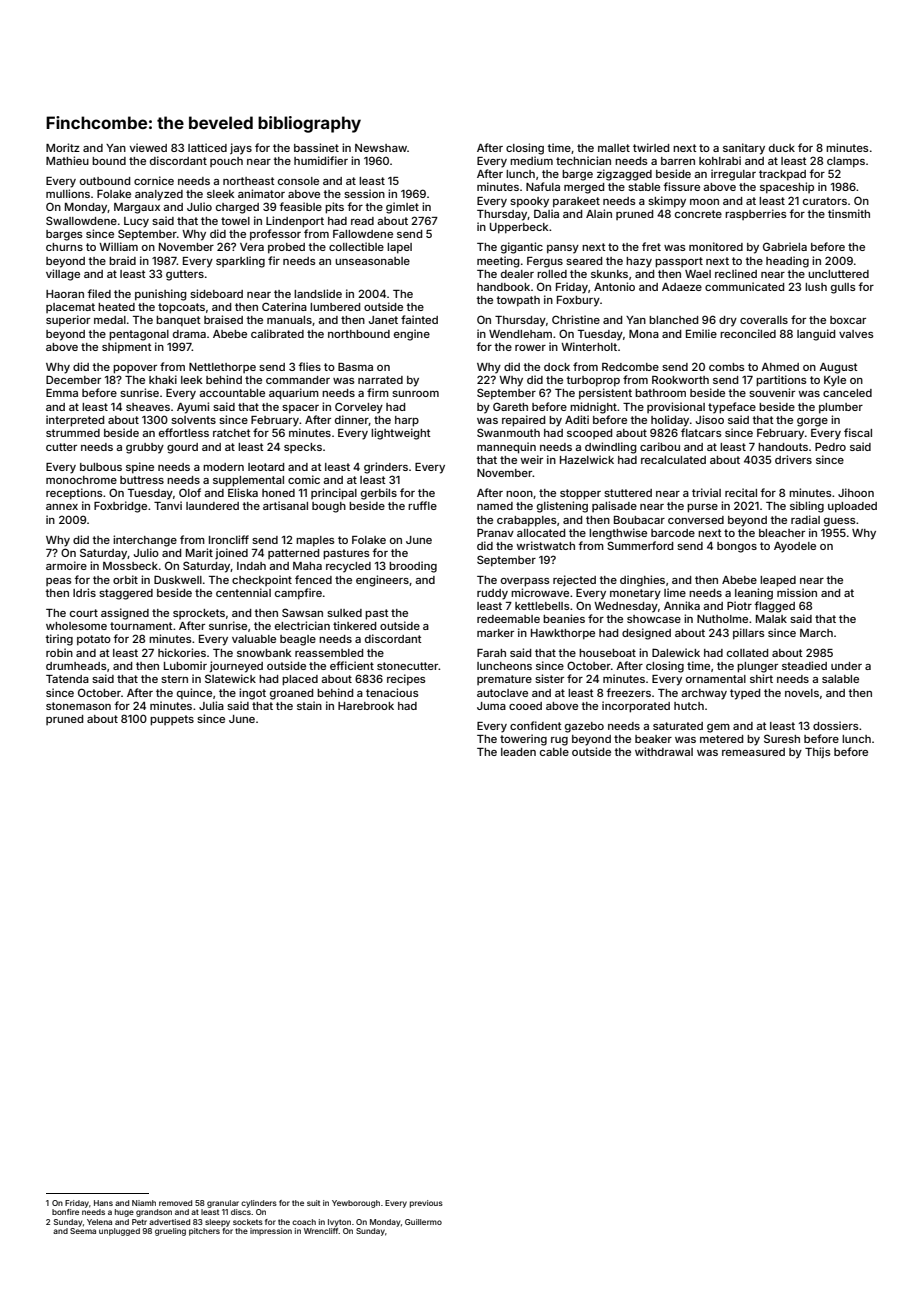  Describe the element at coordinates (64, 247) in the page. I see `churns` at that location.
